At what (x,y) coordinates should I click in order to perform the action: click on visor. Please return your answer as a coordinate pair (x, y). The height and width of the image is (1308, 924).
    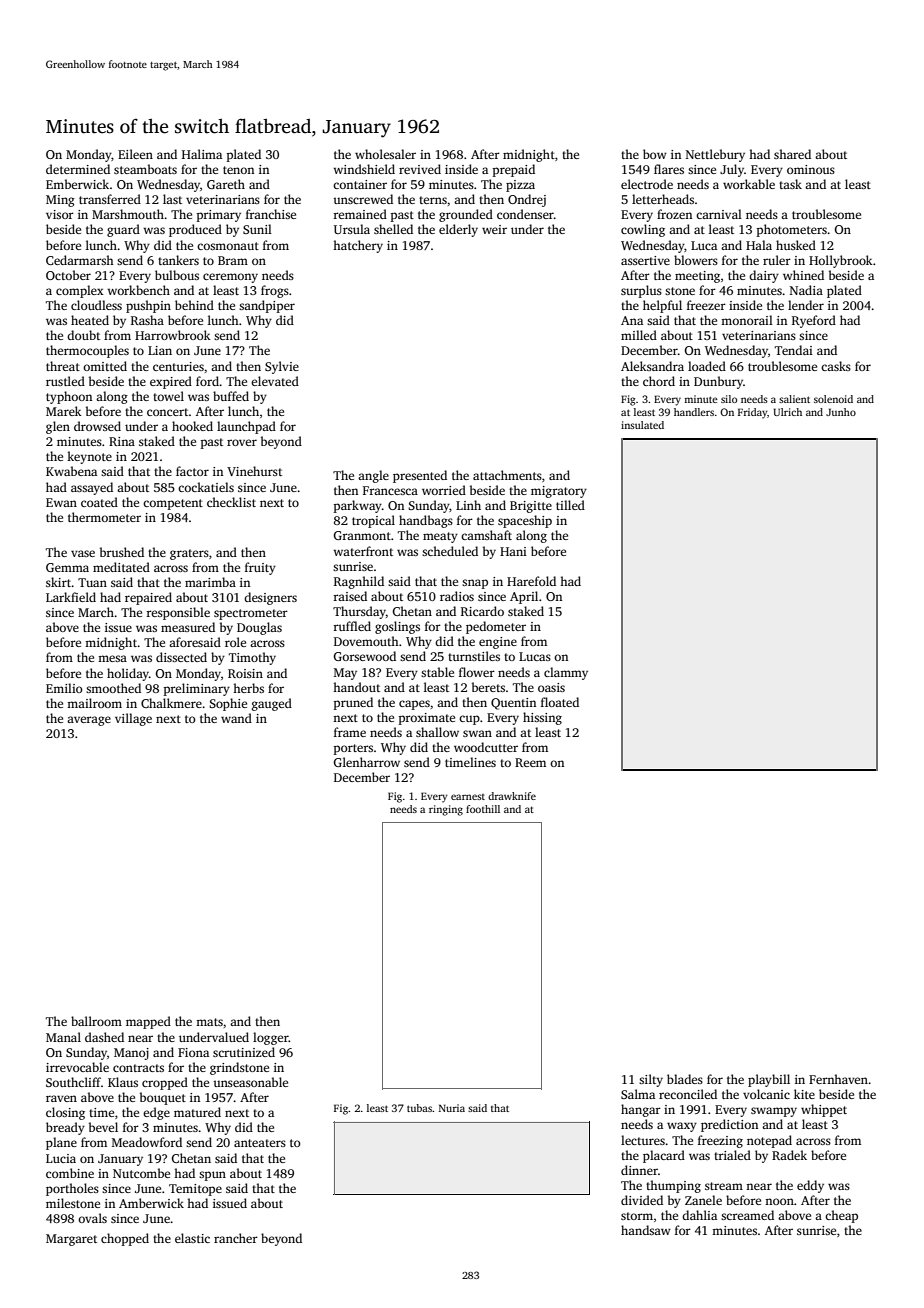
    Looking at the image, I should click on (60, 214).
